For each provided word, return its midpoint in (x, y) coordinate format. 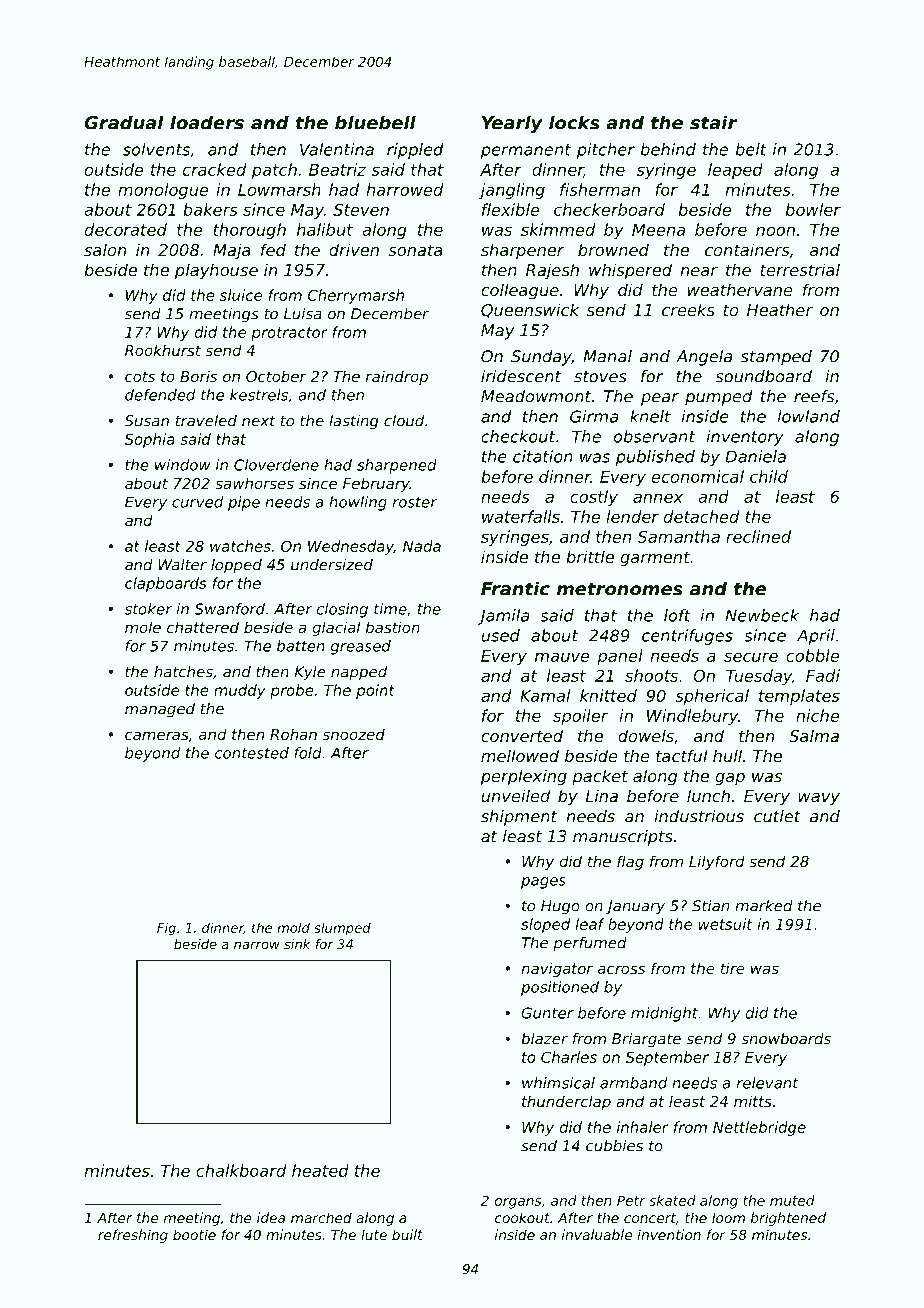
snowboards (786, 1039)
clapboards (166, 584)
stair (713, 122)
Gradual (124, 122)
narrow (257, 945)
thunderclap (566, 1102)
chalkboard (241, 1170)
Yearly (512, 124)
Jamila (503, 617)
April (816, 637)
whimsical (558, 1083)
